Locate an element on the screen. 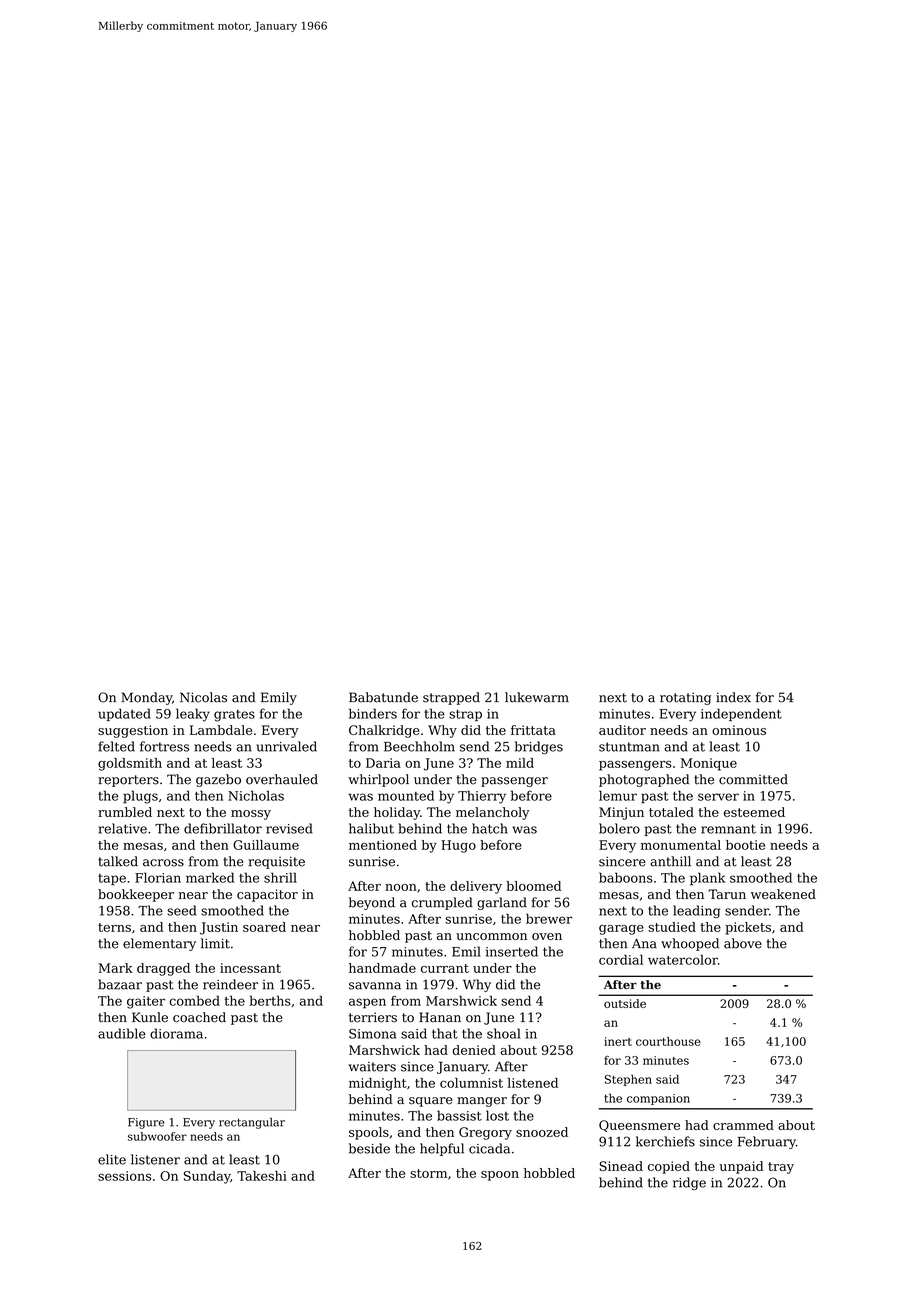  above is located at coordinates (743, 943).
